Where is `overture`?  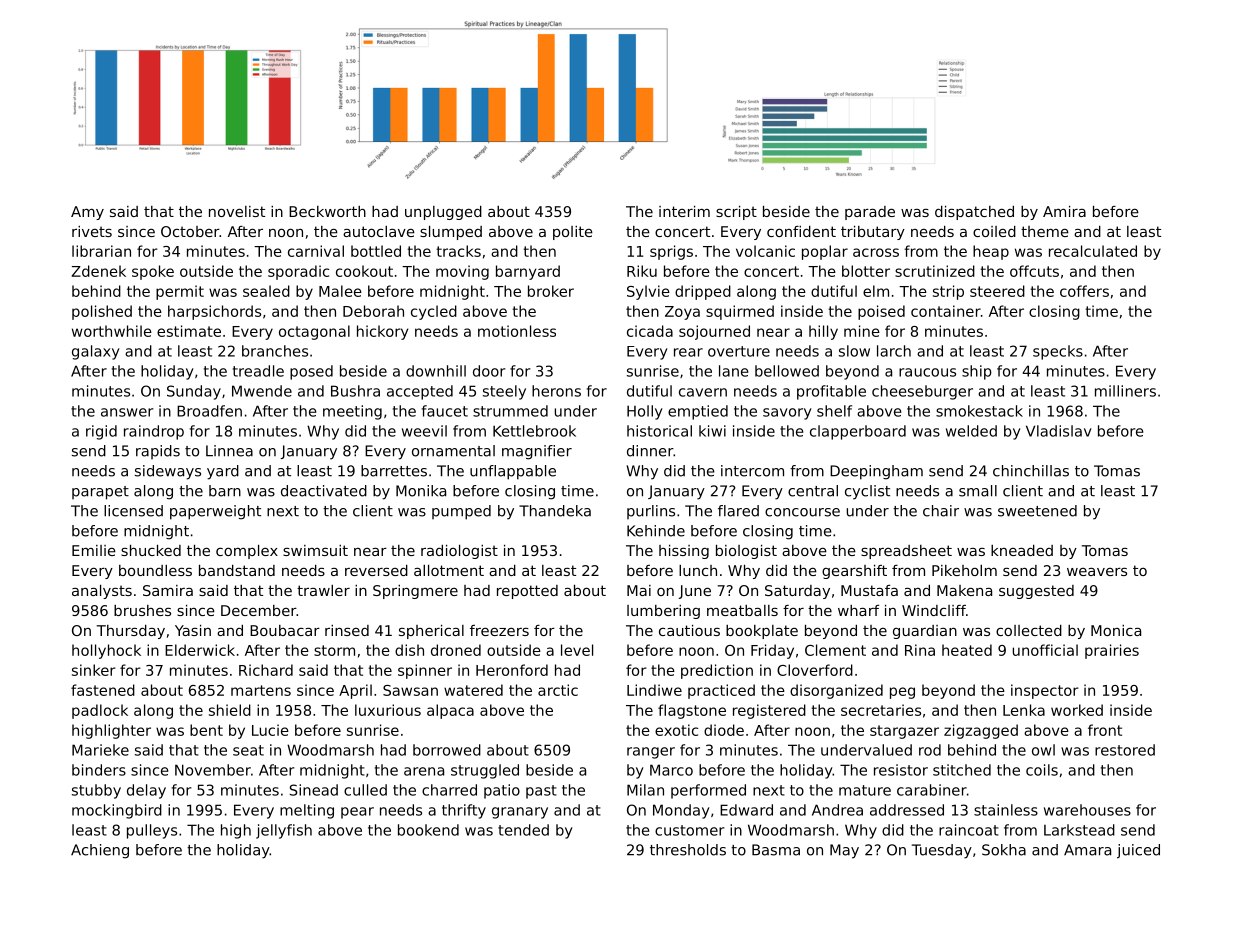
overture is located at coordinates (739, 351).
